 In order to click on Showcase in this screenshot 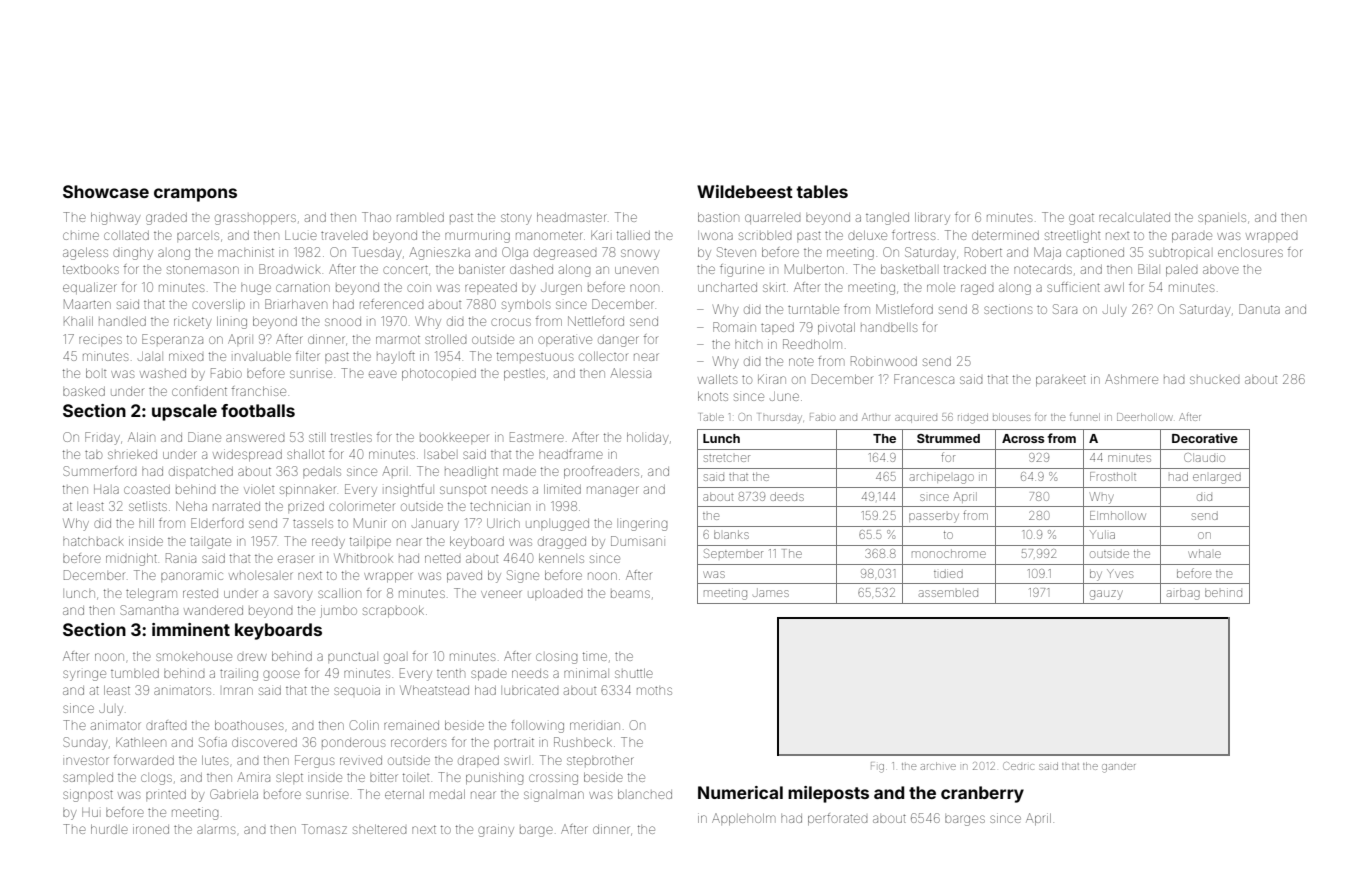, I will do `click(106, 191)`.
